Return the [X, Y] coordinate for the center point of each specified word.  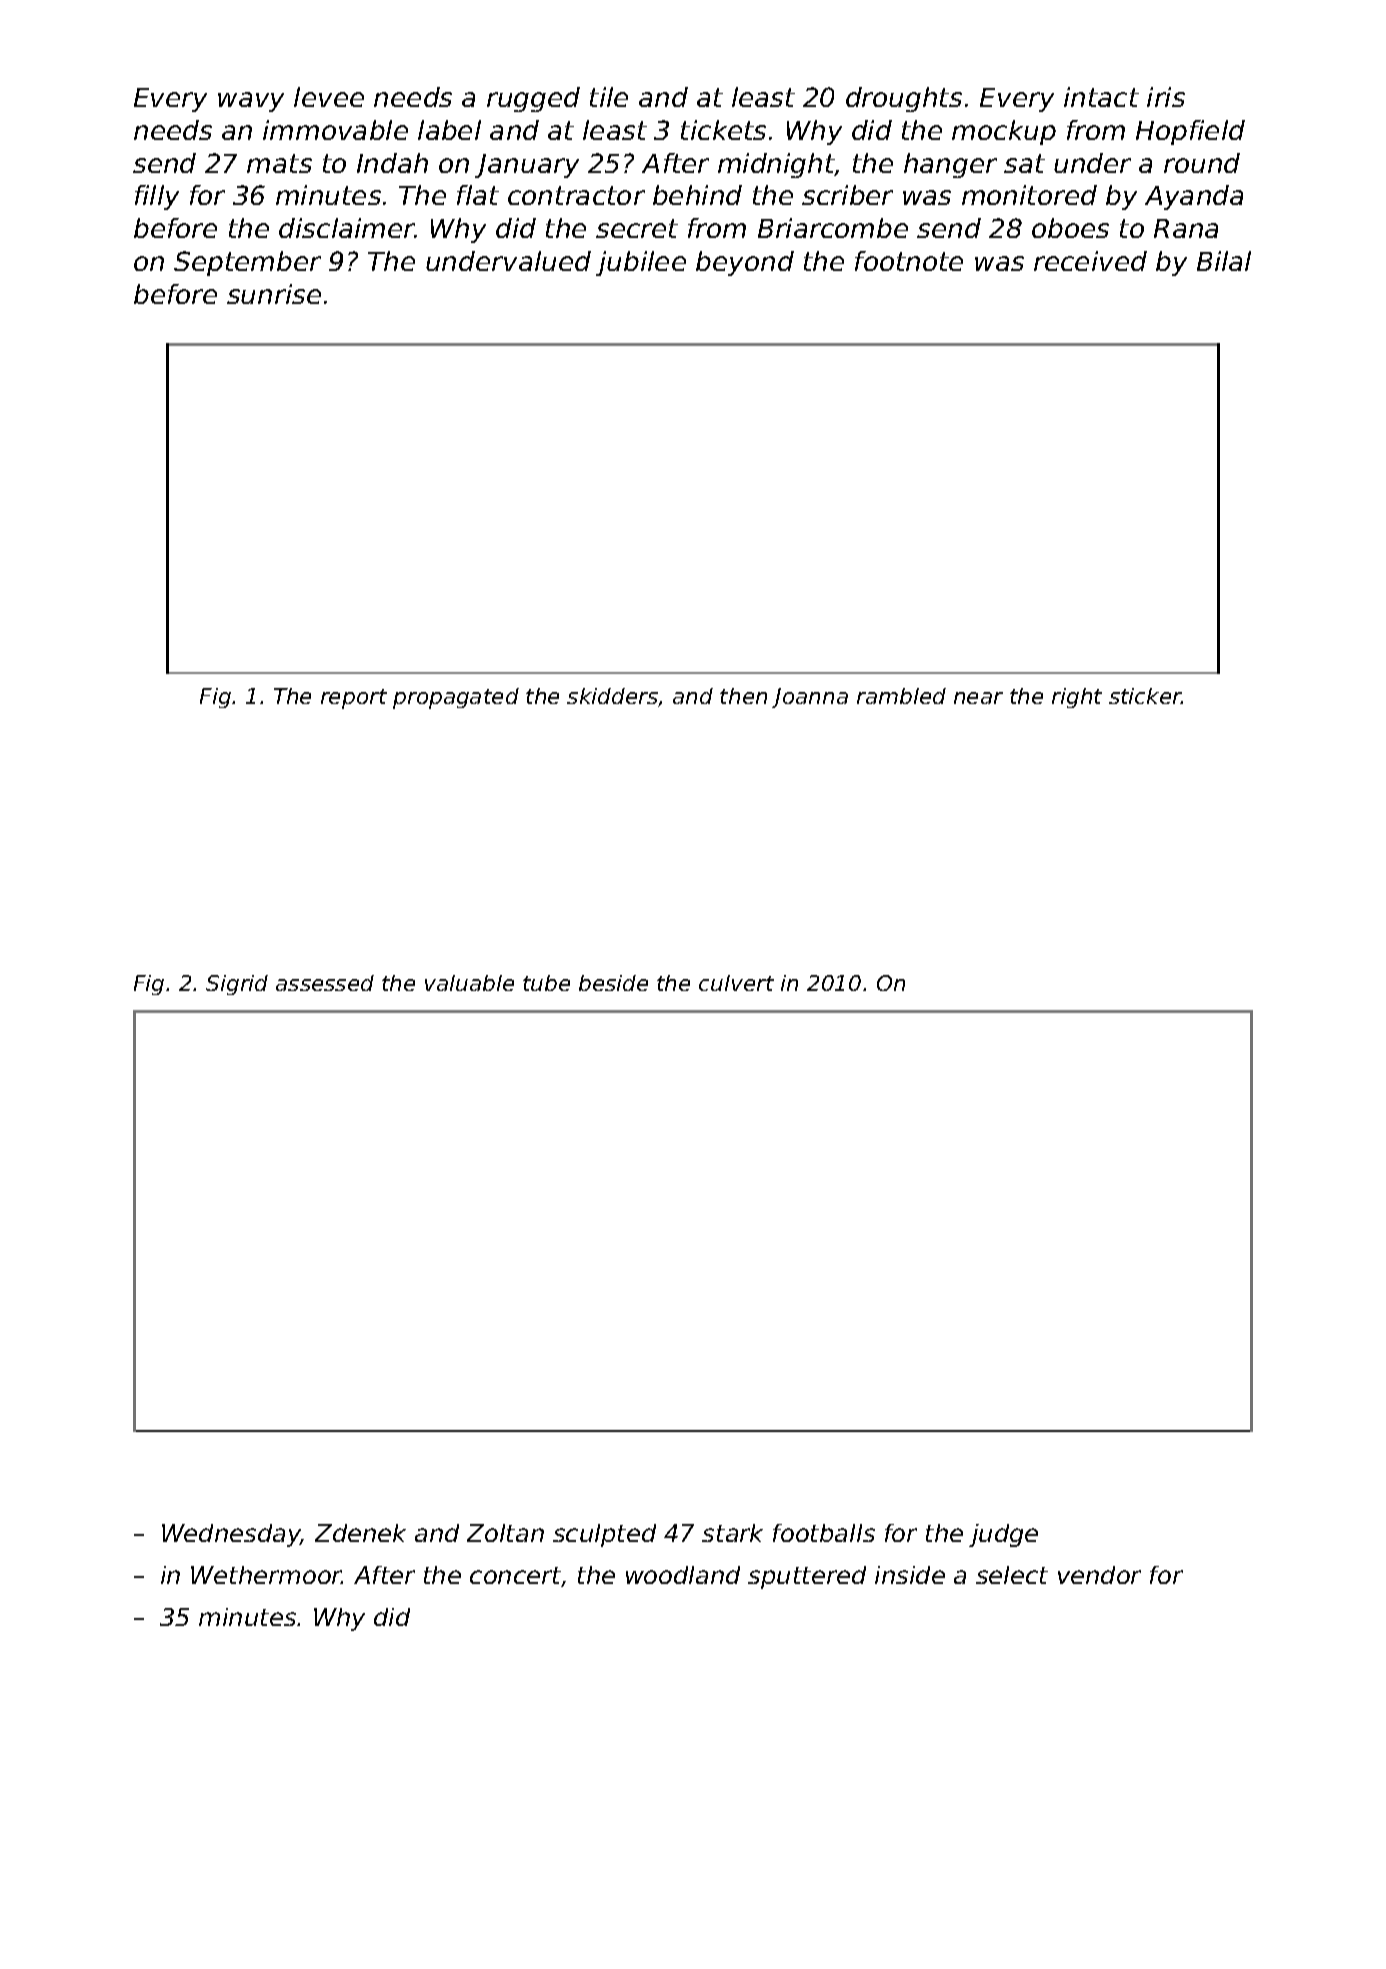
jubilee [641, 263]
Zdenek [360, 1533]
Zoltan [505, 1533]
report [354, 699]
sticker [1145, 696]
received [1090, 261]
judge [1003, 1535]
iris [1166, 97]
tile [609, 97]
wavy [251, 102]
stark [732, 1533]
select [1012, 1575]
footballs [824, 1533]
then [743, 696]
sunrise [274, 294]
